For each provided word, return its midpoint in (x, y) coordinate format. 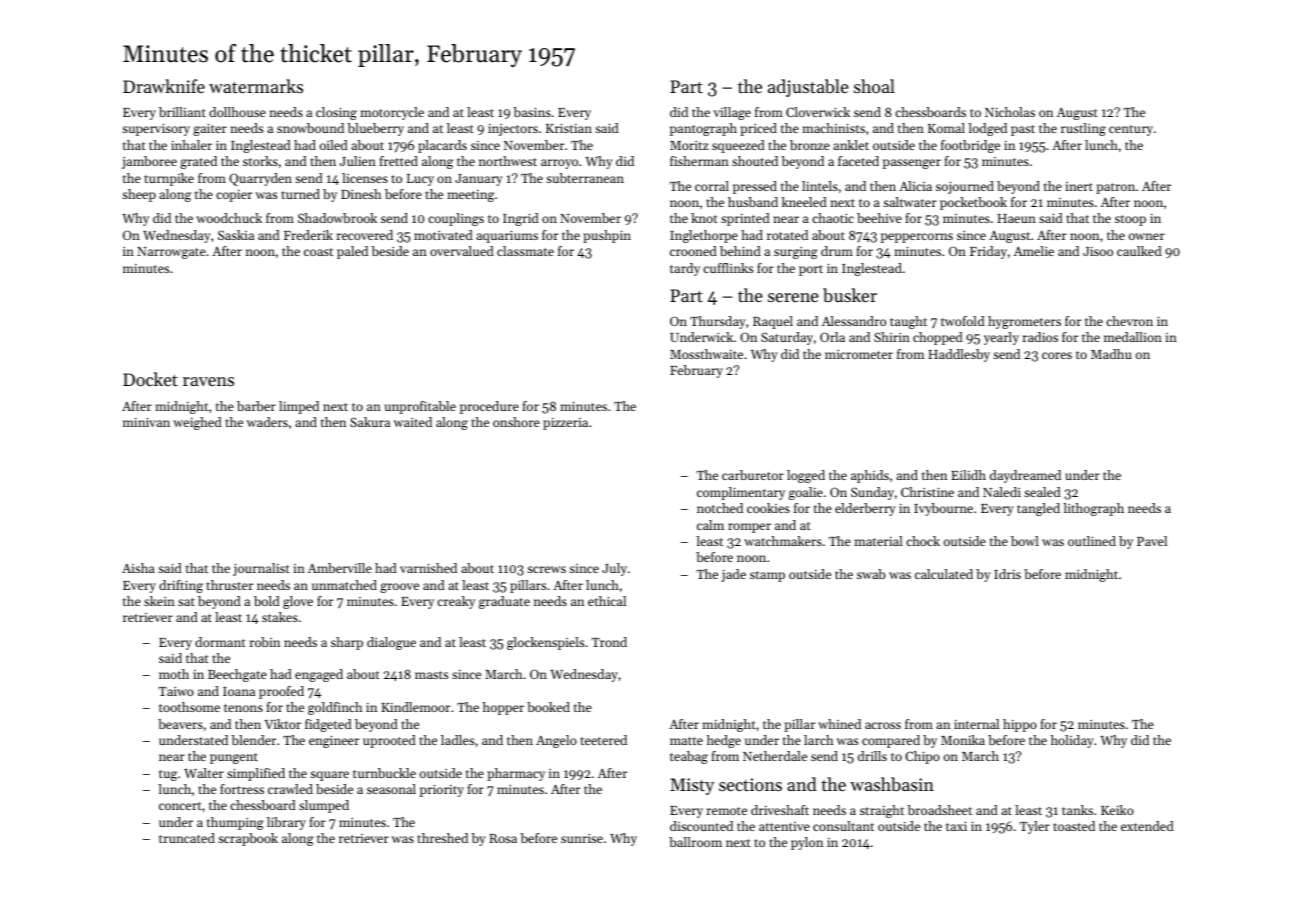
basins (532, 112)
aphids (870, 476)
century (1131, 130)
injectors (513, 130)
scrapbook (248, 839)
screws (546, 569)
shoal (874, 86)
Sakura (370, 422)
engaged (319, 675)
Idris (1007, 574)
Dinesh (361, 194)
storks (260, 161)
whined (839, 724)
